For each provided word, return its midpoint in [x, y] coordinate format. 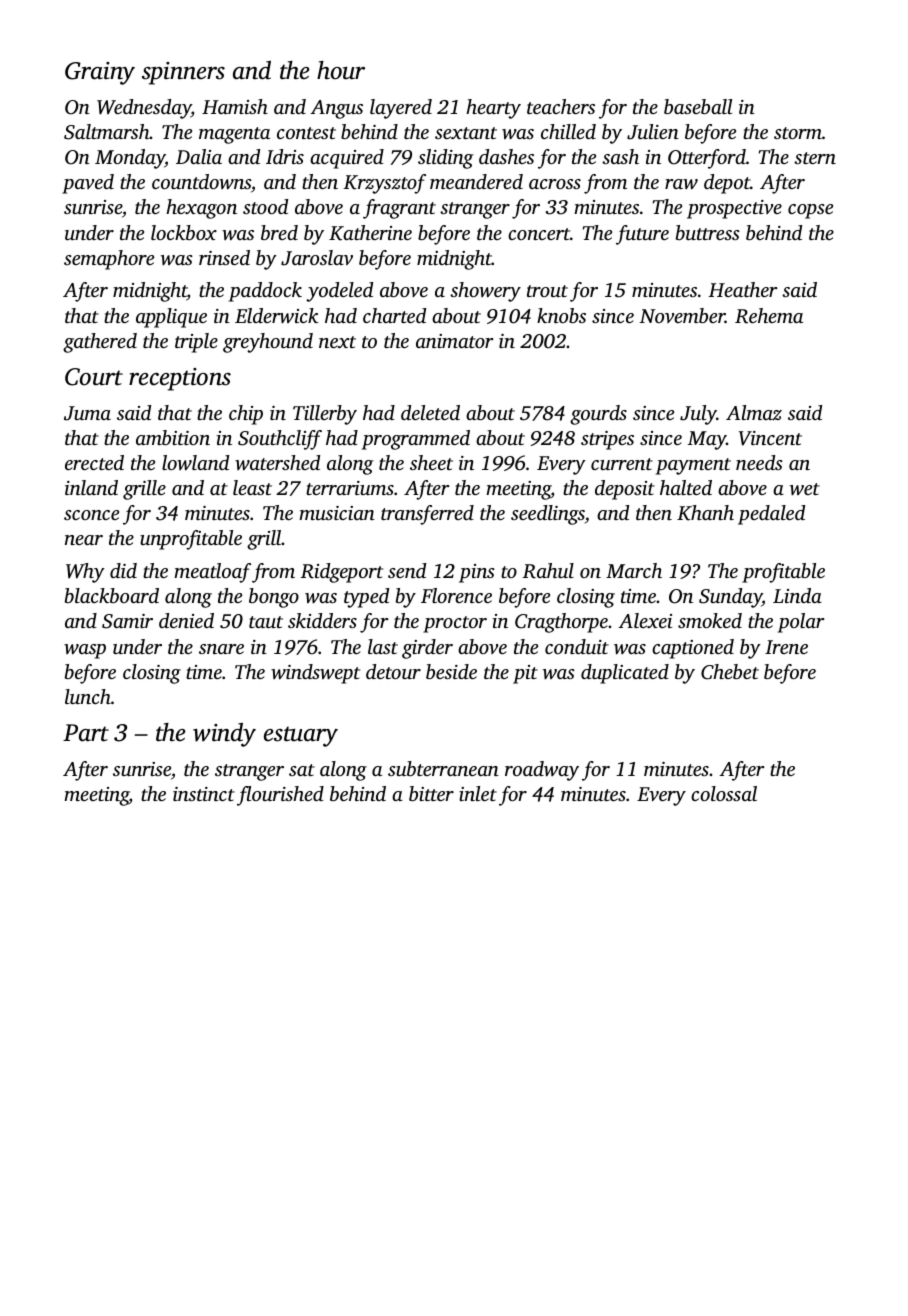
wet [805, 489]
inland [91, 487]
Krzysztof [384, 184]
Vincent [770, 438]
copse [810, 211]
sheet [431, 462]
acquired [347, 159]
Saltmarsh [107, 132]
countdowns [201, 182]
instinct [204, 794]
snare [221, 649]
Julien [653, 132]
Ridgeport [342, 573]
